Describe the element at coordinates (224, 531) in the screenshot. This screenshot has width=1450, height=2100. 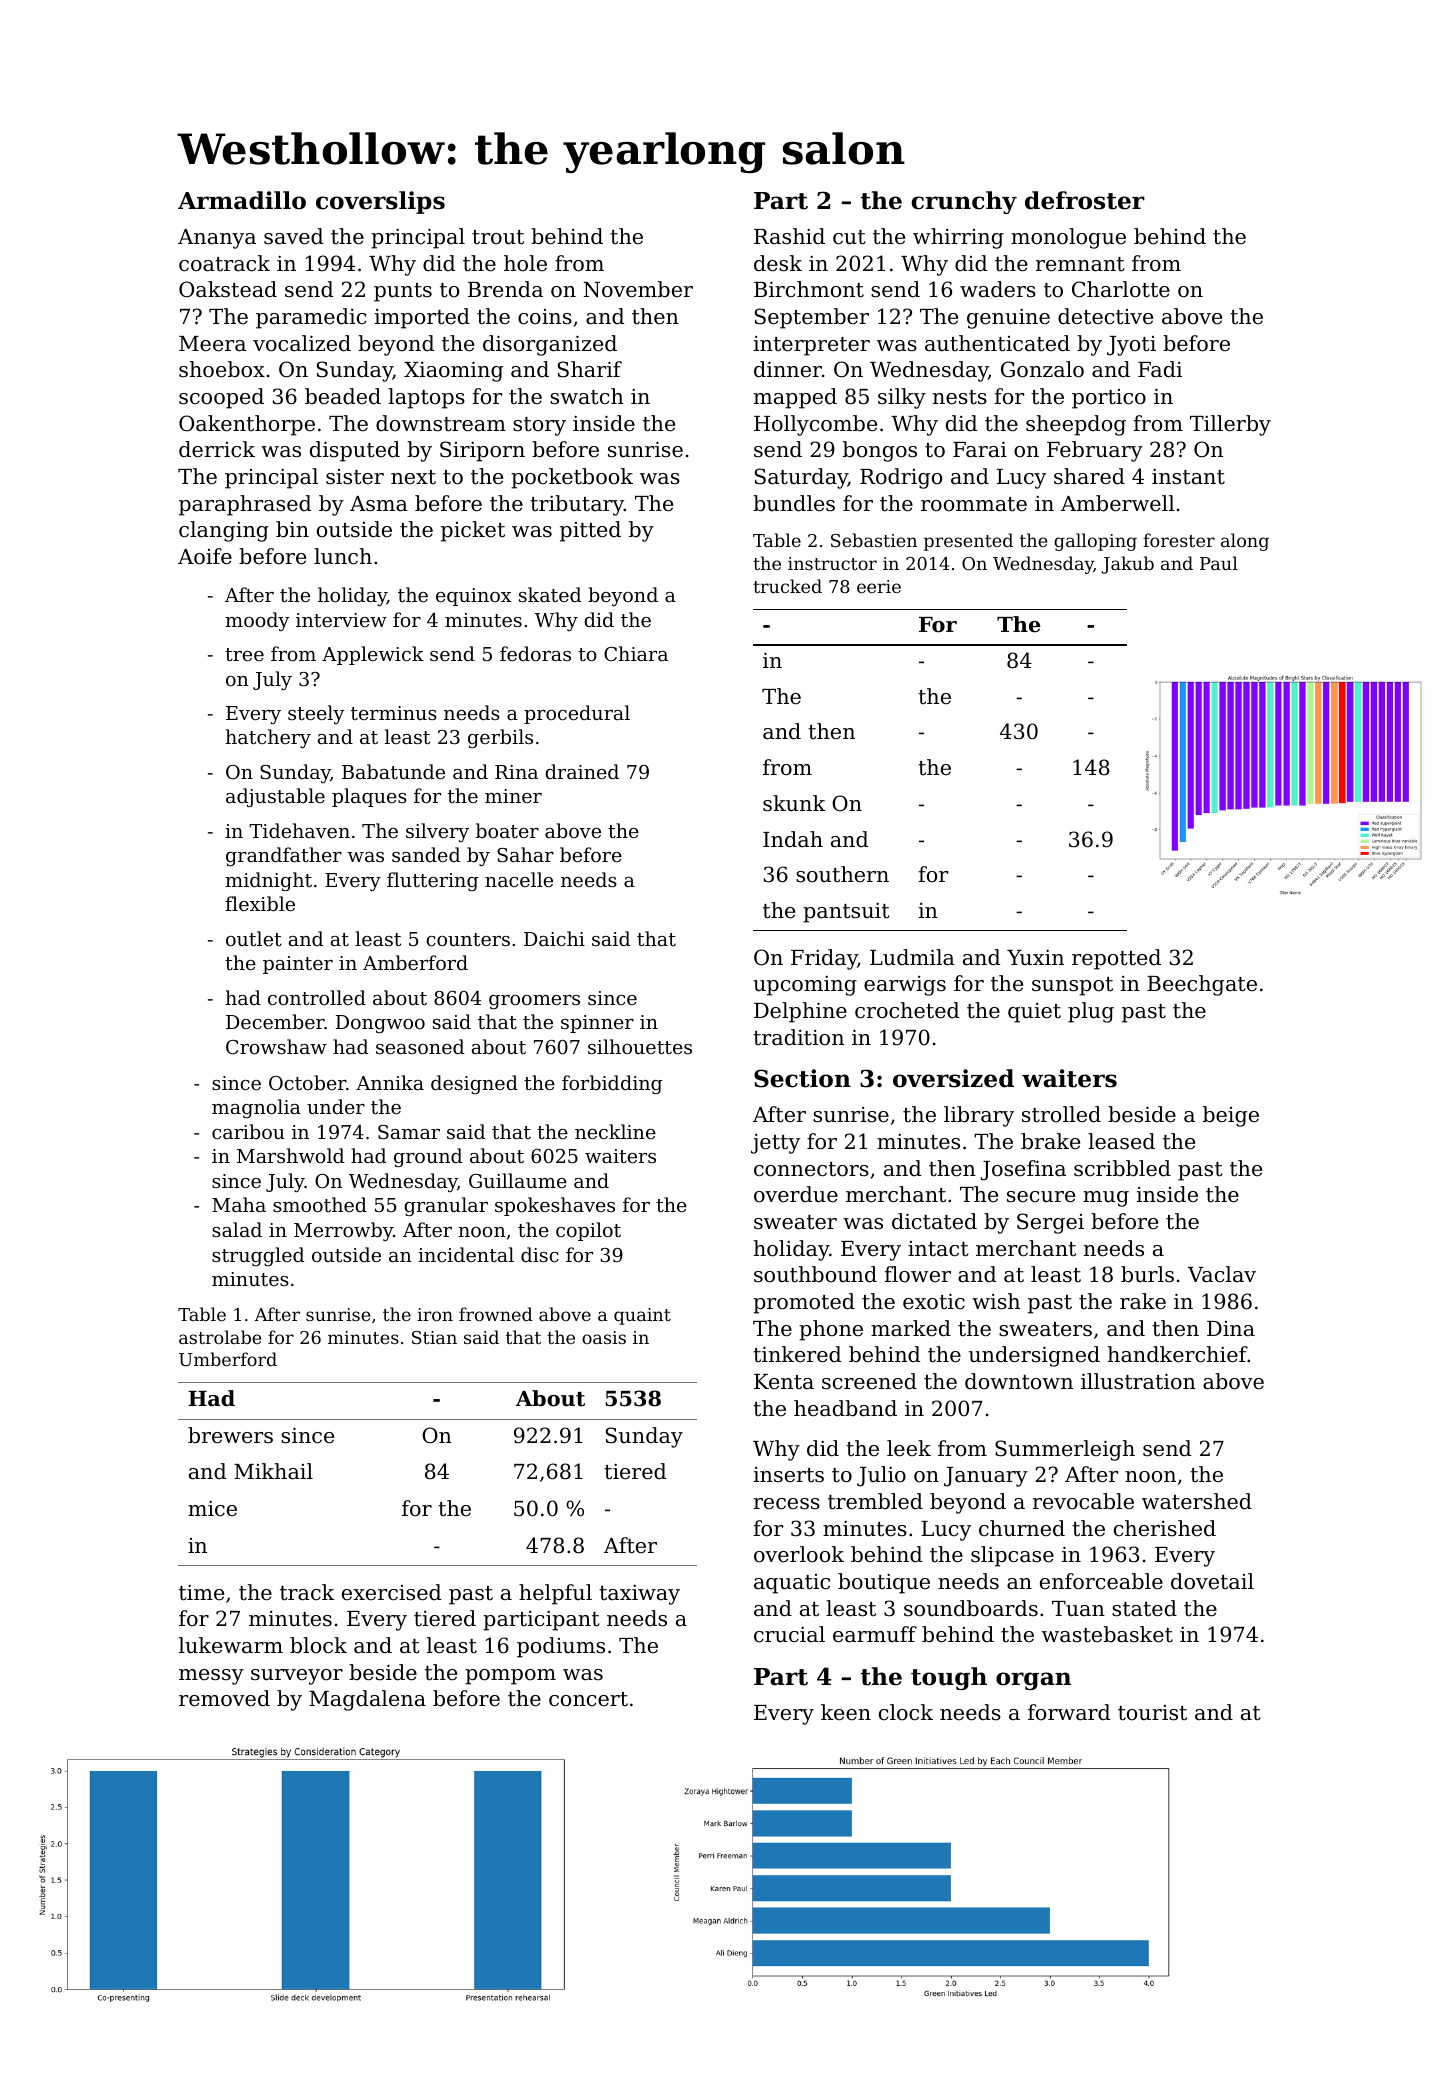
I see `clanging` at that location.
